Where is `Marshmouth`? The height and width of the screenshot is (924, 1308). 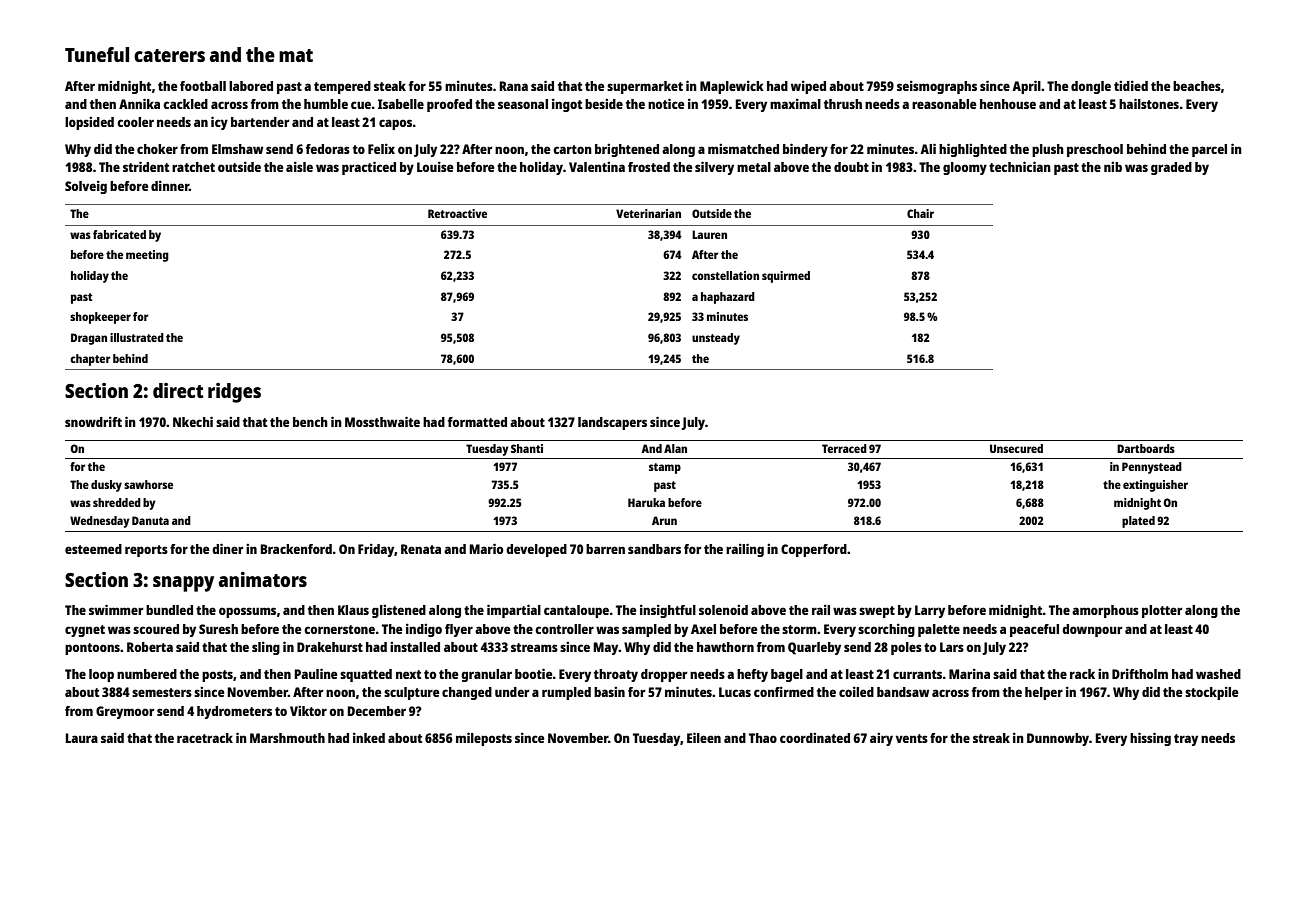
Marshmouth is located at coordinates (287, 738).
